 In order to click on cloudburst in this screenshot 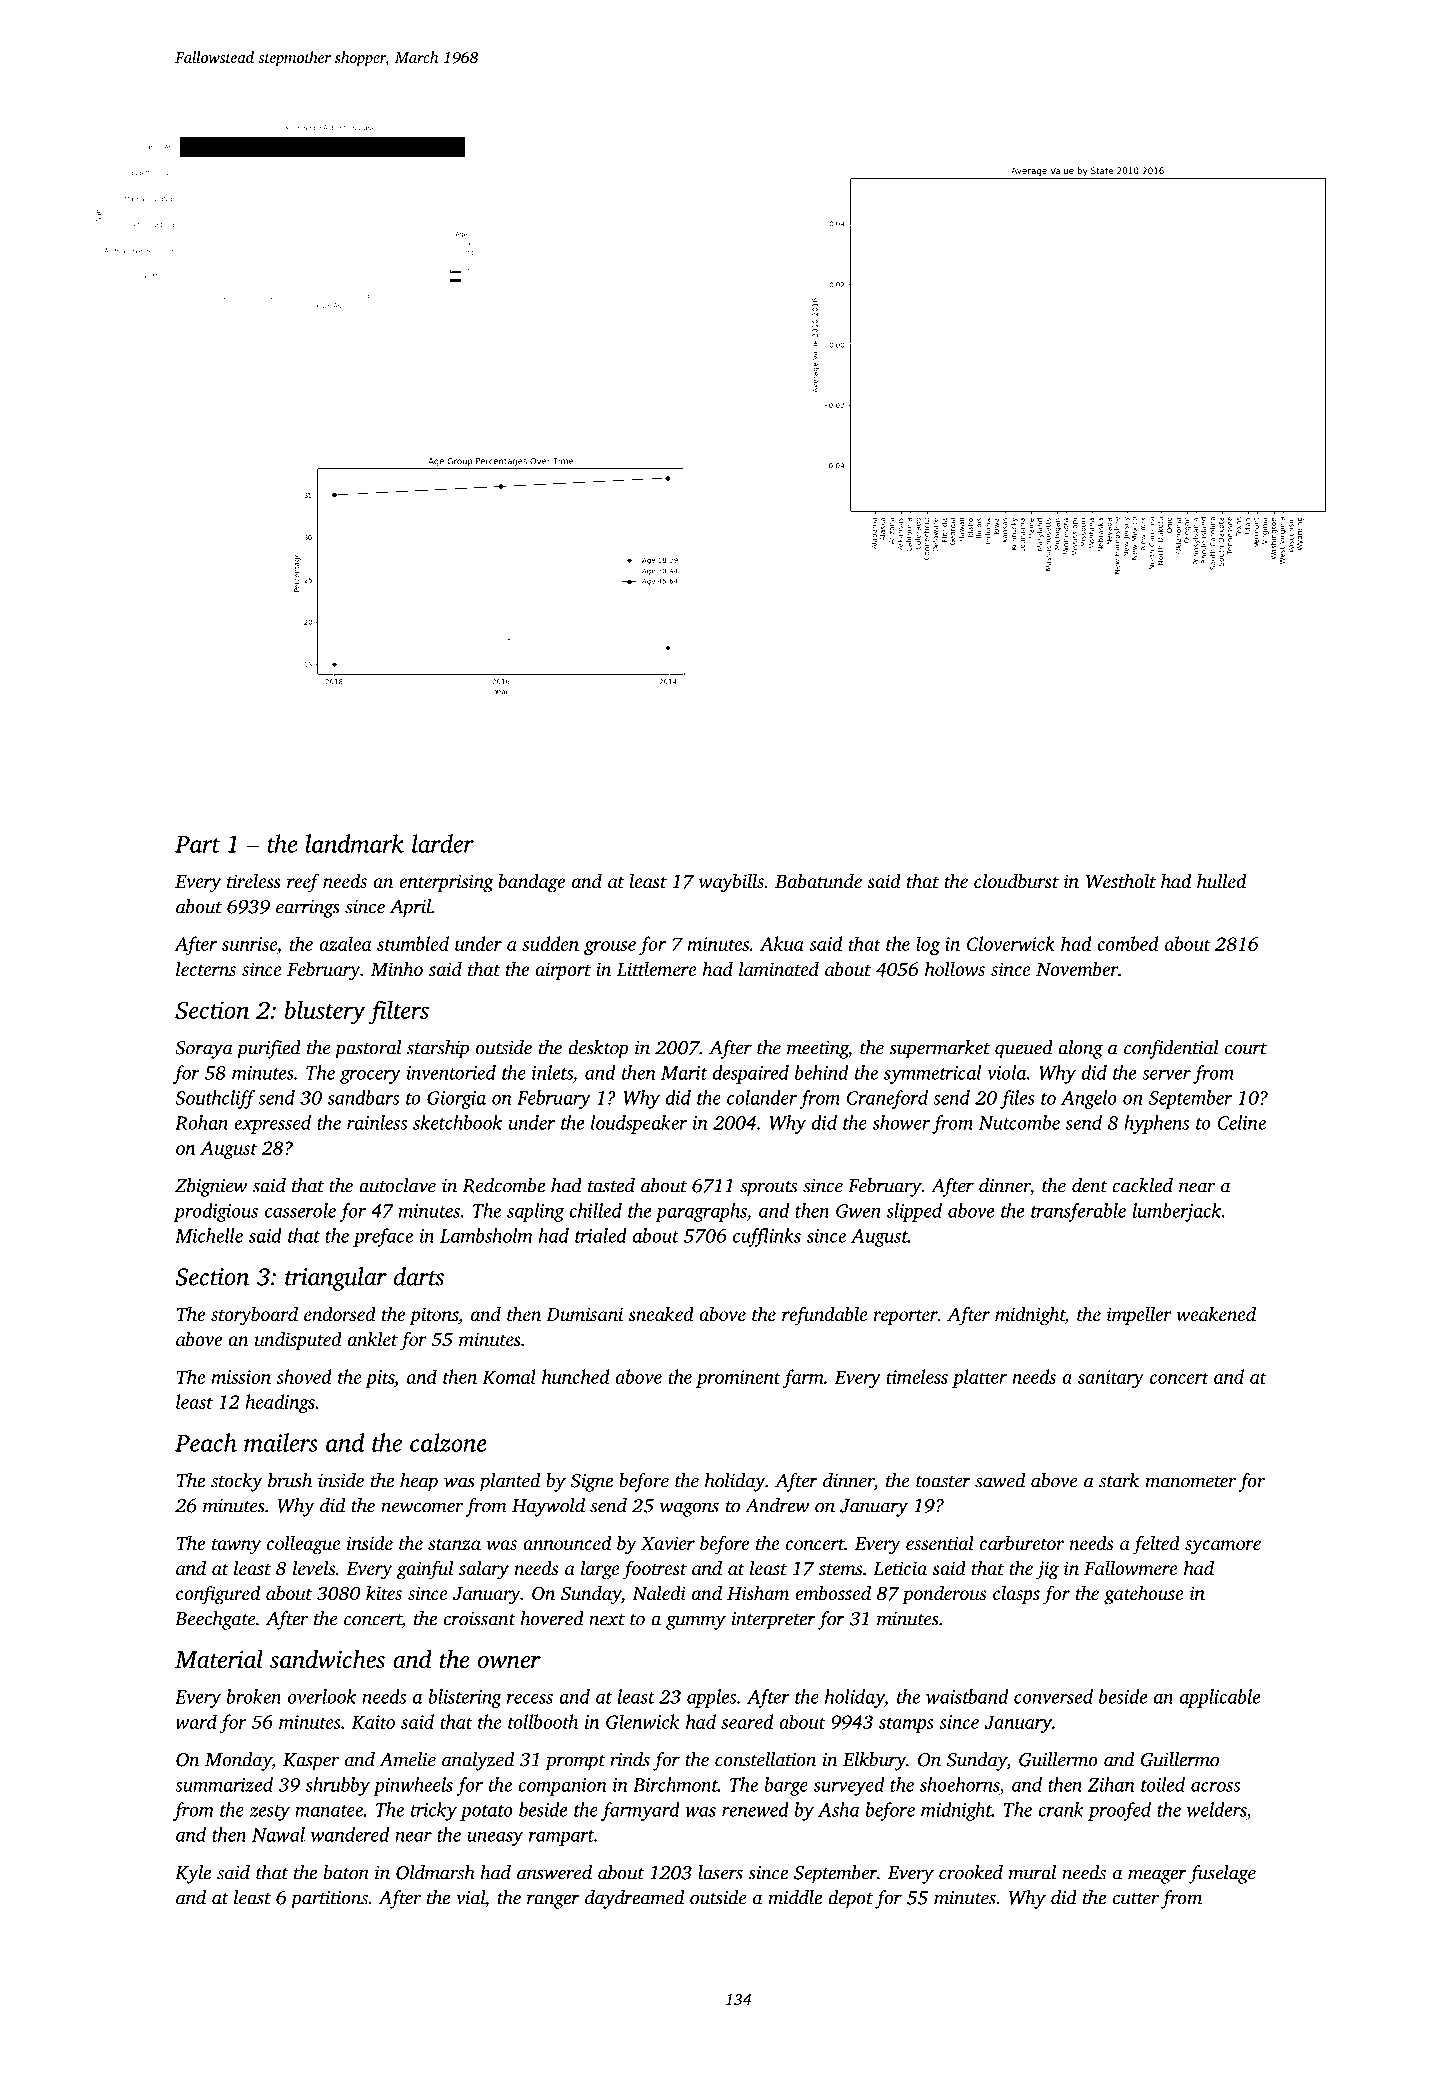, I will do `click(1016, 880)`.
